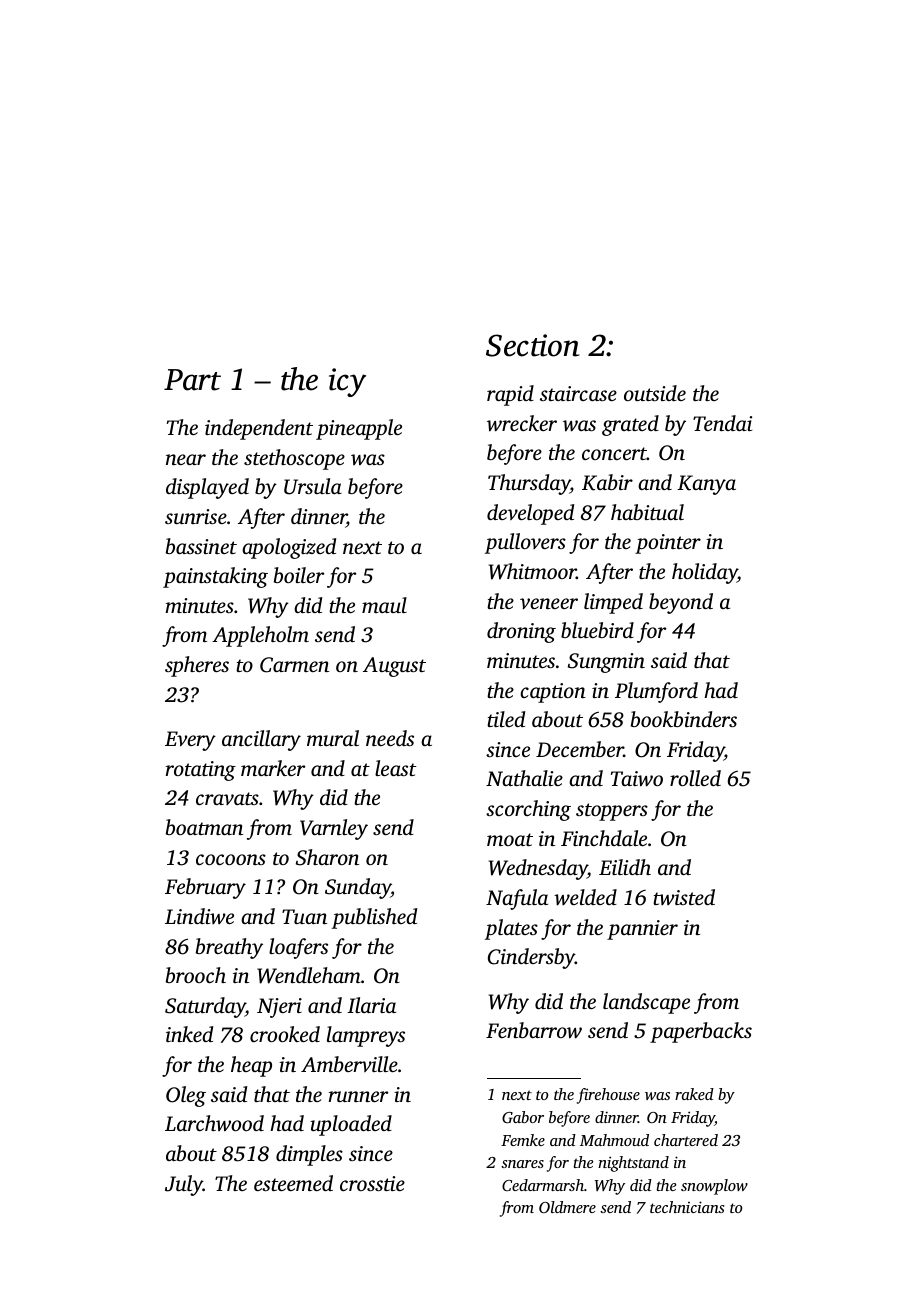  I want to click on Carmen, so click(294, 665).
